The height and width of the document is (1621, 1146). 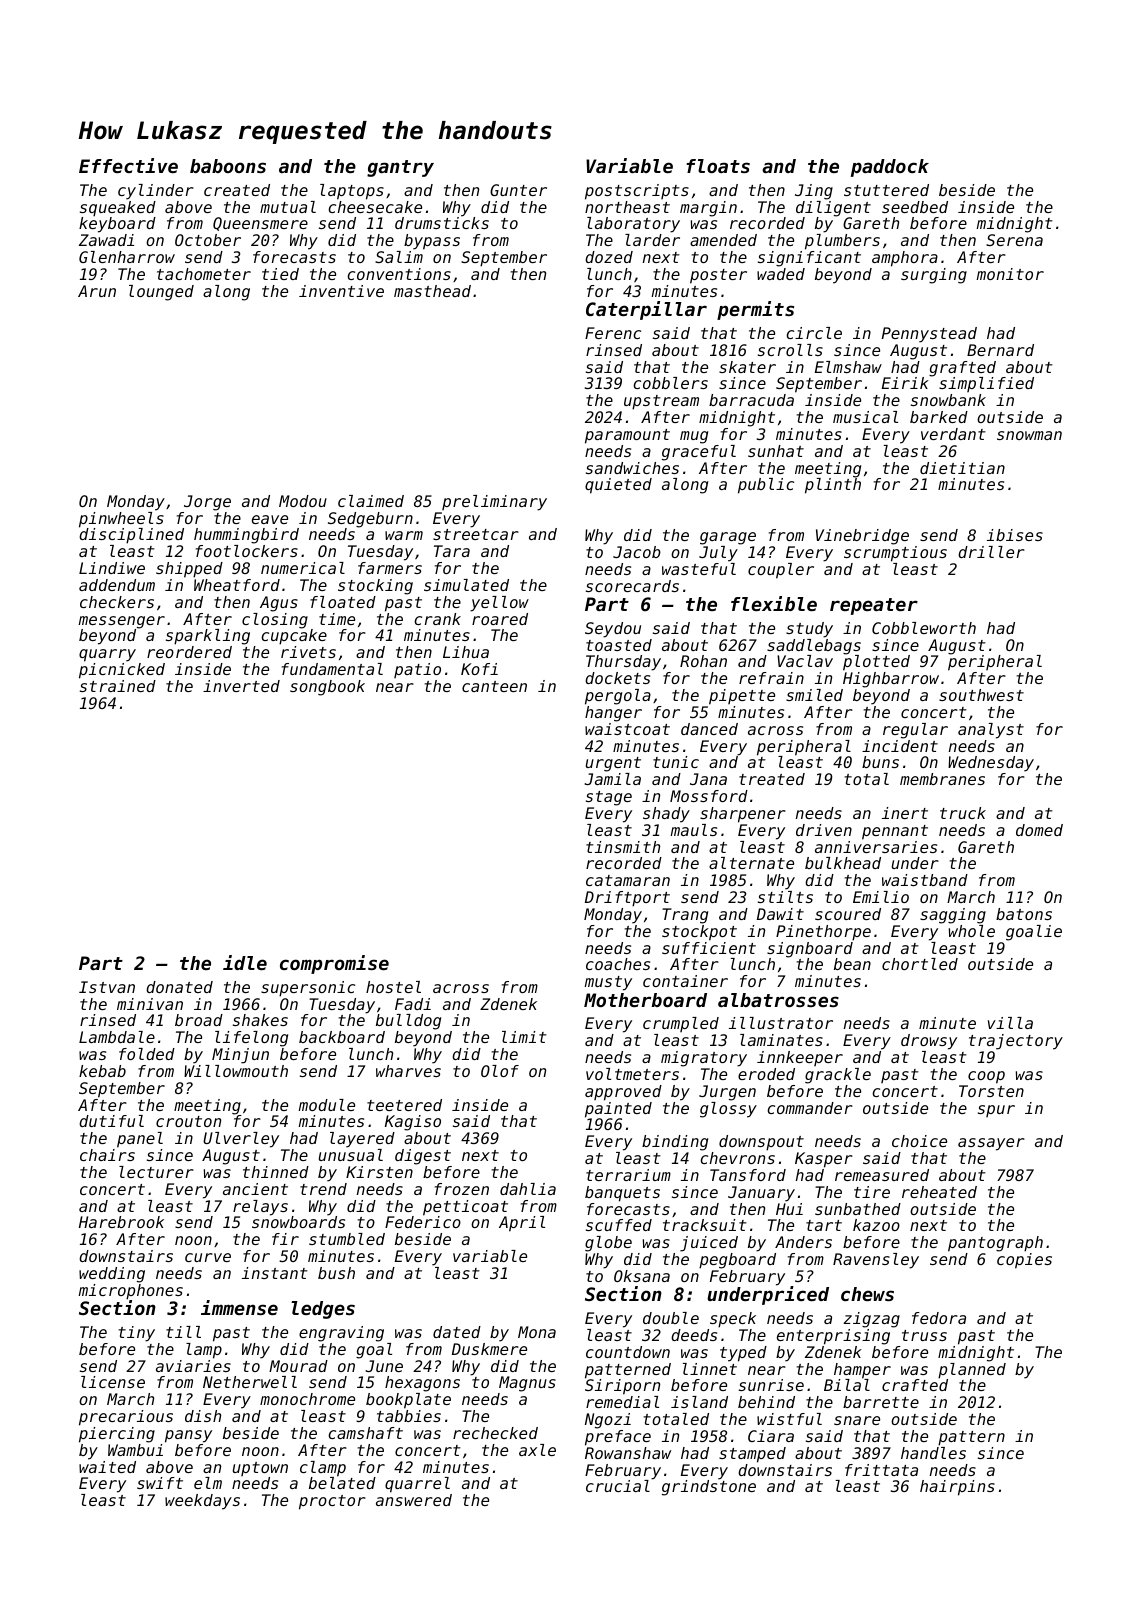 I want to click on tachometer, so click(x=204, y=274).
